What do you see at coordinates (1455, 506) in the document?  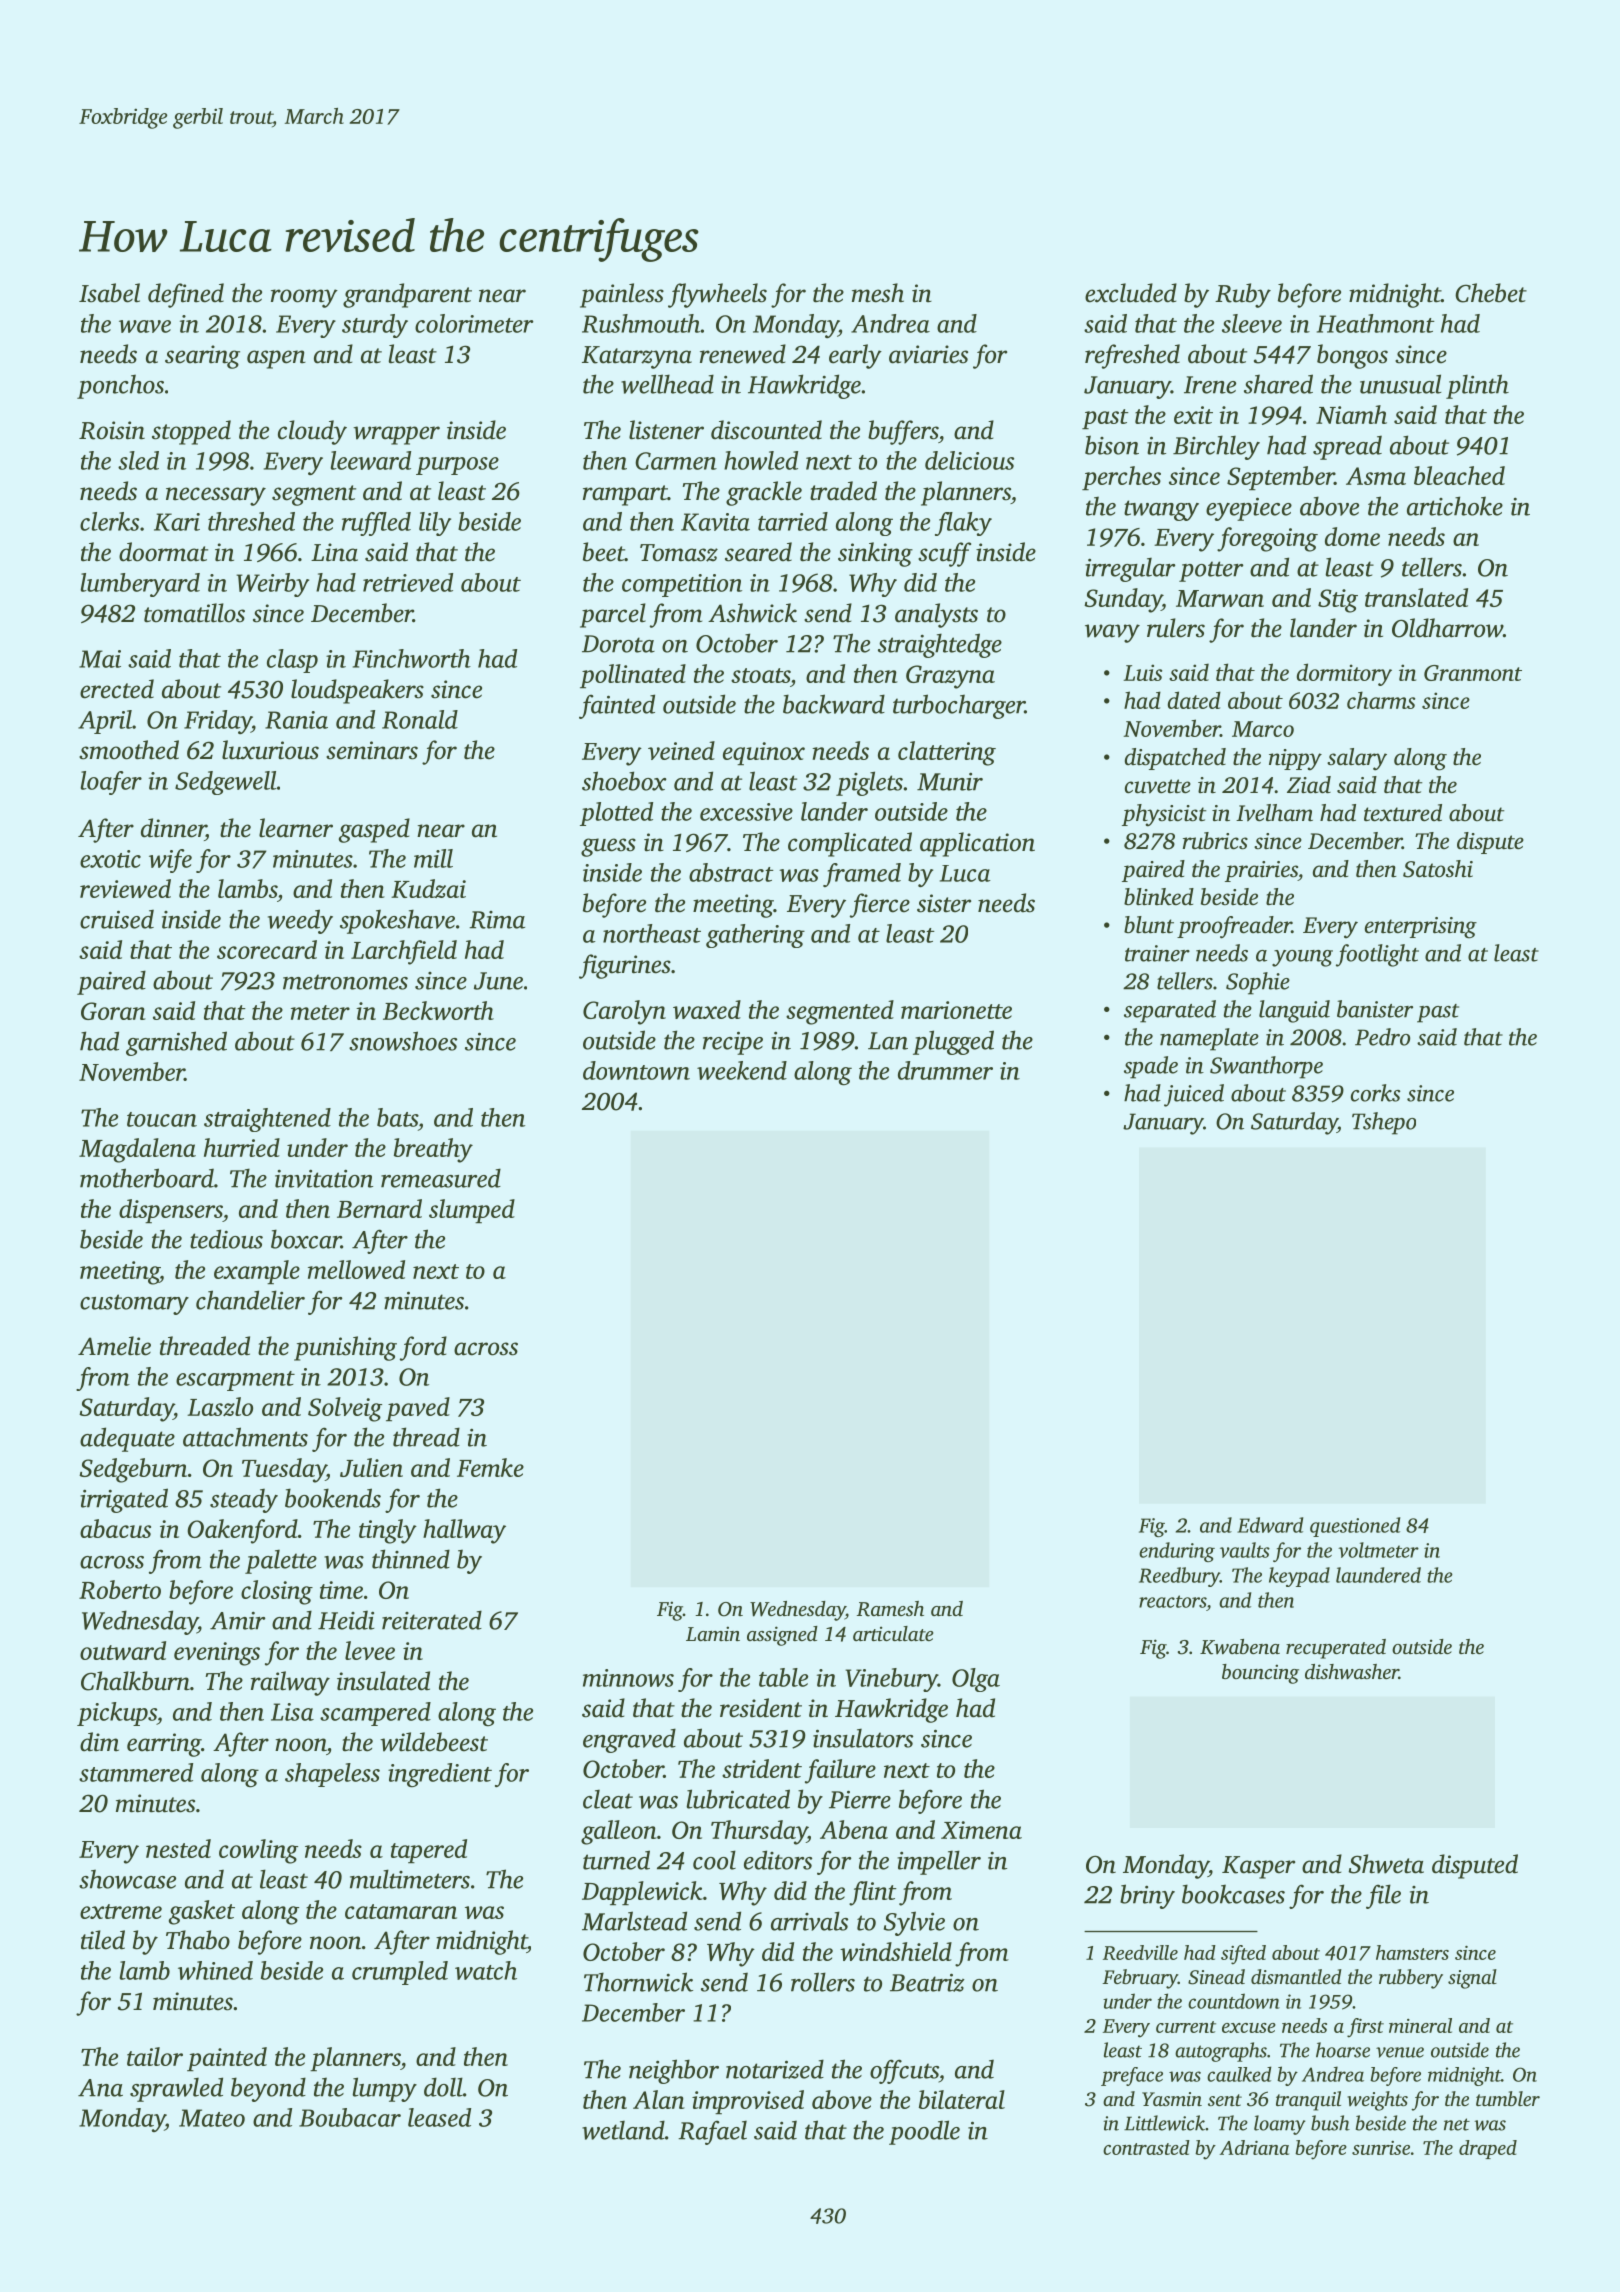 I see `artichoke` at bounding box center [1455, 506].
